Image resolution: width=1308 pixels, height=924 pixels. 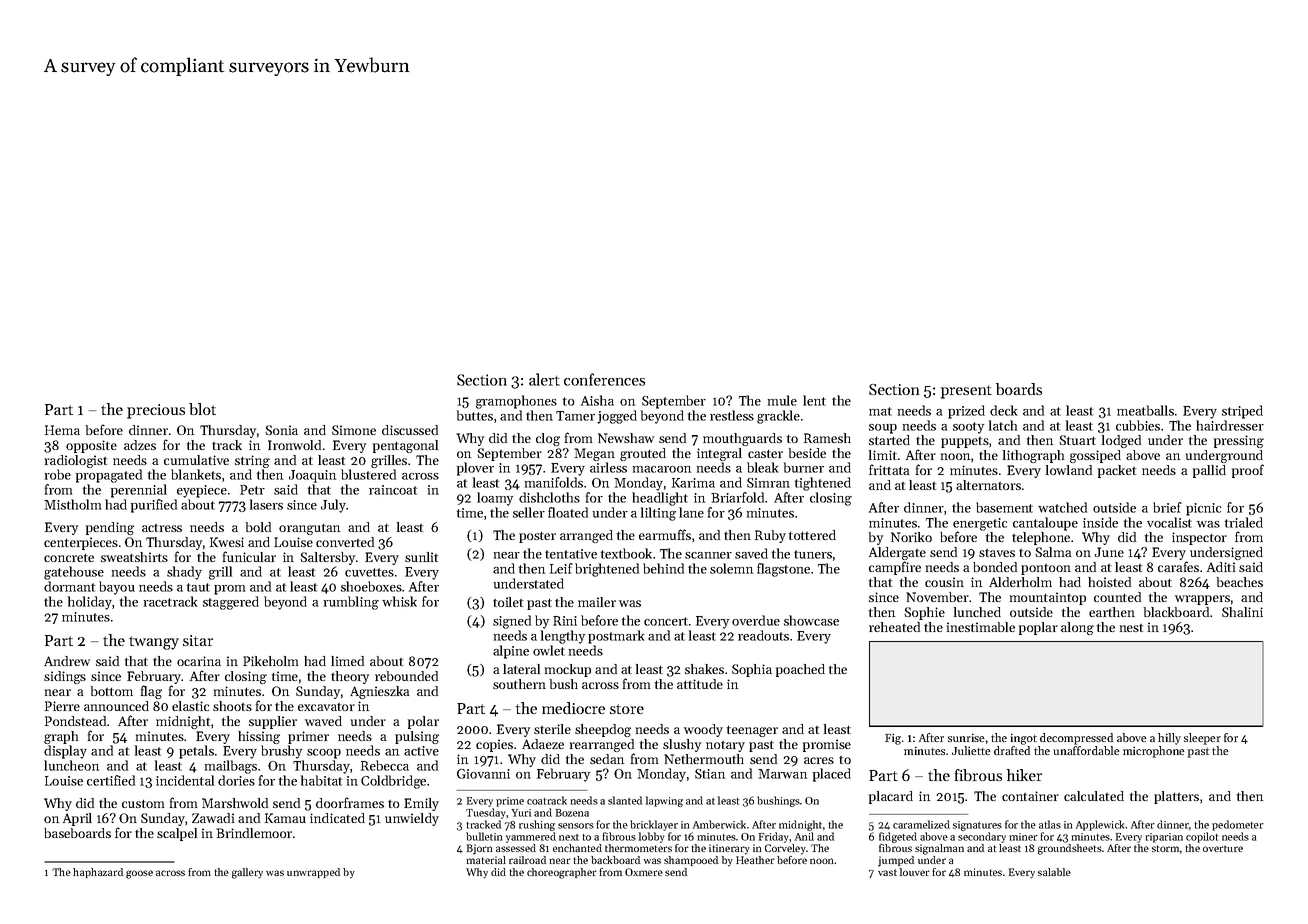 I want to click on staggered, so click(x=231, y=603).
